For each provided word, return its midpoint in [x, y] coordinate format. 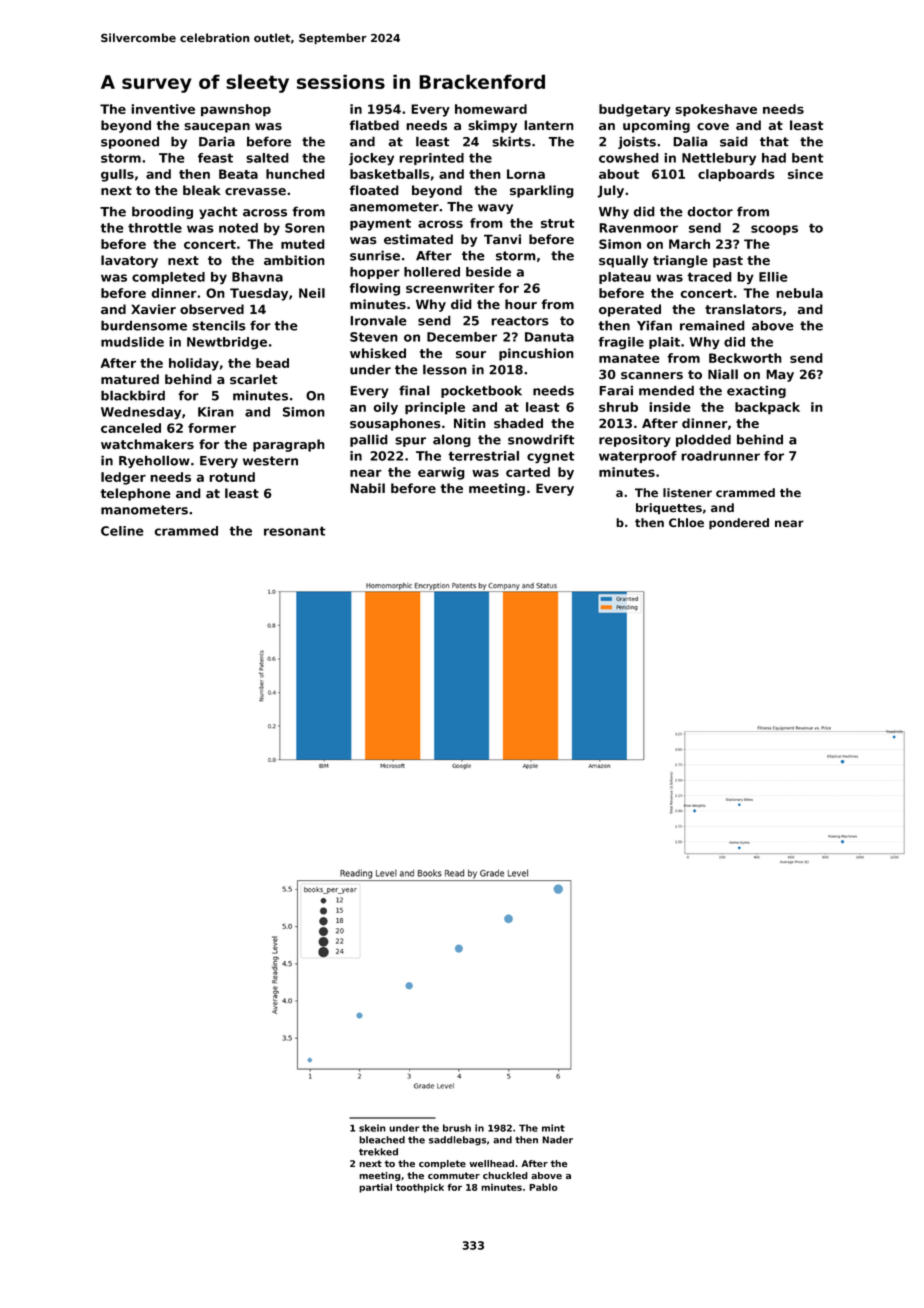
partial [375, 1188]
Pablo [543, 1187]
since [805, 174]
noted [238, 228]
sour [471, 354]
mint [553, 1128]
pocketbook [481, 391]
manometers [144, 510]
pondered [739, 524]
